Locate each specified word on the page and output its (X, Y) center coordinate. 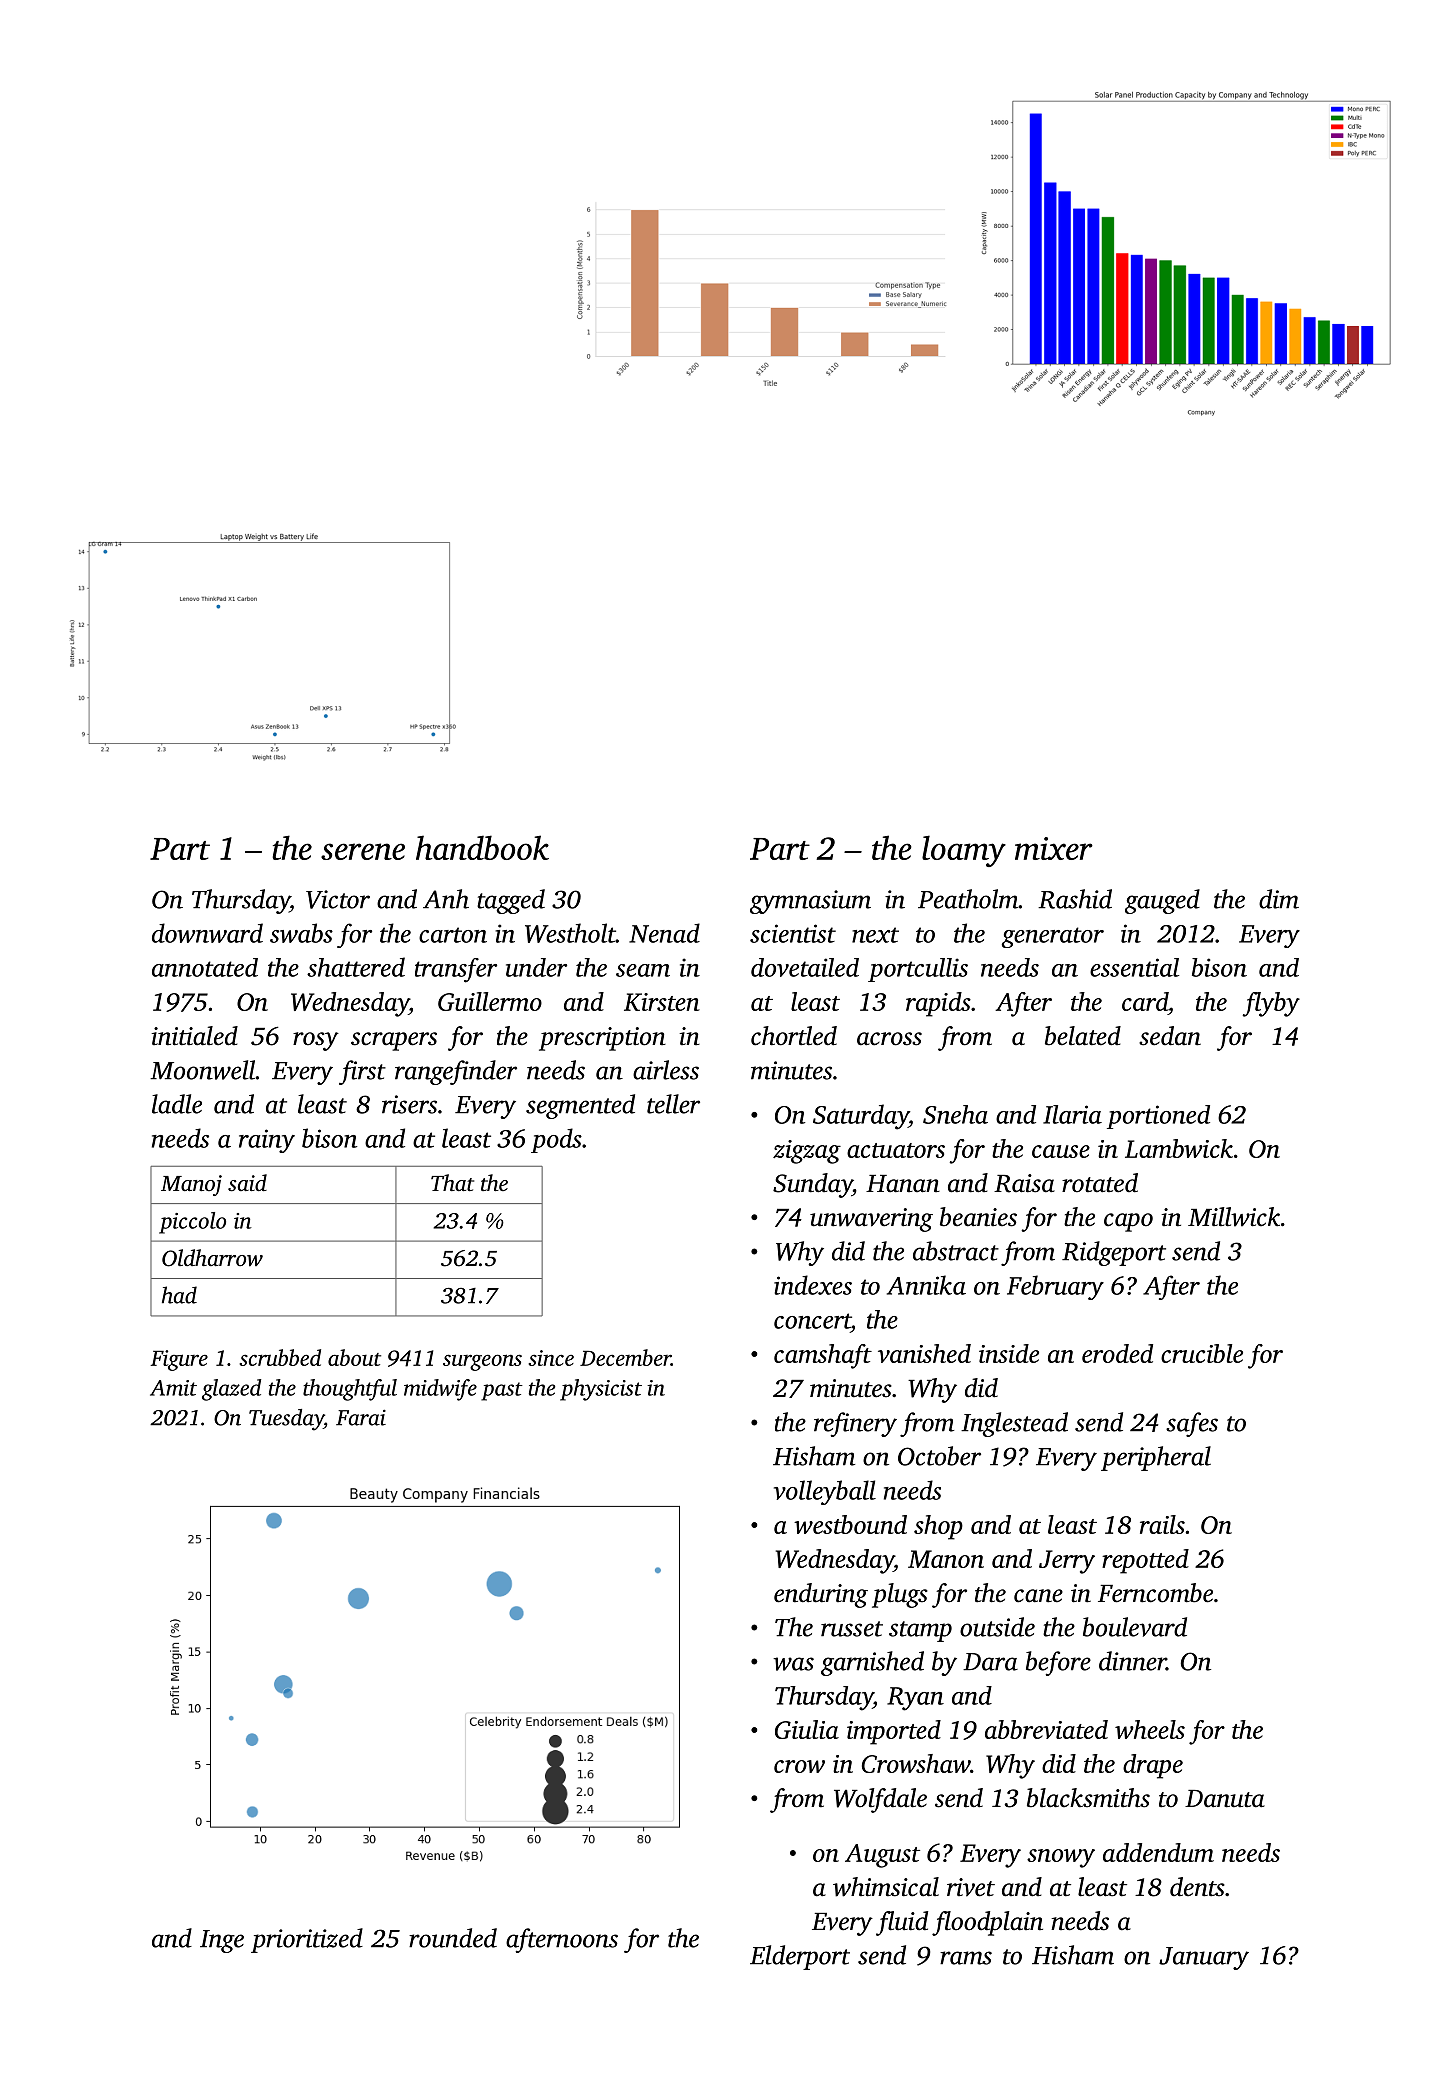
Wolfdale (880, 1800)
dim (1279, 899)
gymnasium (810, 902)
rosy (316, 1041)
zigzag (807, 1152)
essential (1134, 967)
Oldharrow (212, 1258)
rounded (453, 1938)
